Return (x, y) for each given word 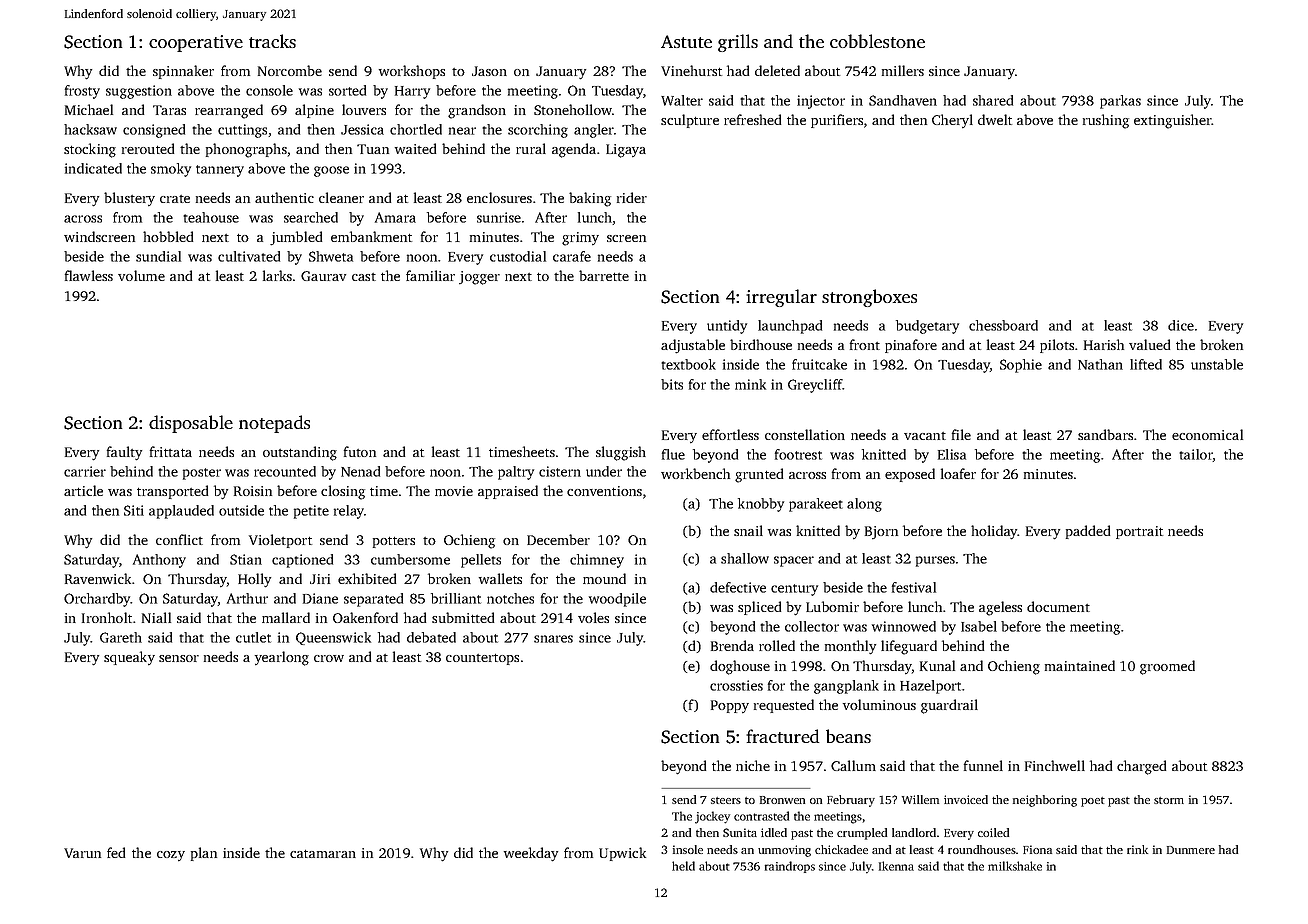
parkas (1120, 102)
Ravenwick (98, 578)
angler (594, 131)
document (1058, 606)
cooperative (196, 43)
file (961, 434)
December (558, 539)
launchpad (790, 327)
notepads (274, 424)
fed (116, 852)
